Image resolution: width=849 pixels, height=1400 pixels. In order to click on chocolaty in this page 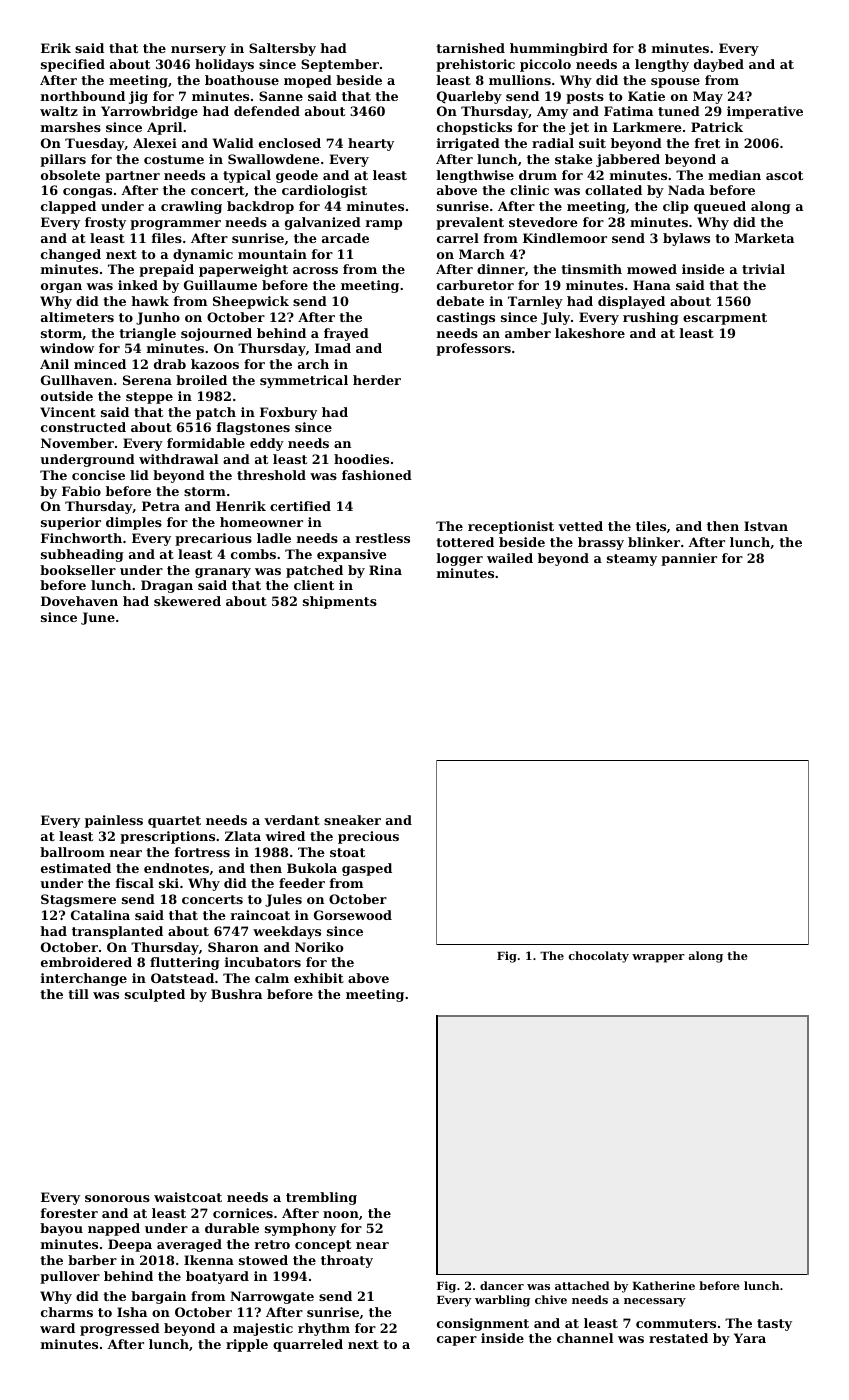, I will do `click(599, 957)`.
